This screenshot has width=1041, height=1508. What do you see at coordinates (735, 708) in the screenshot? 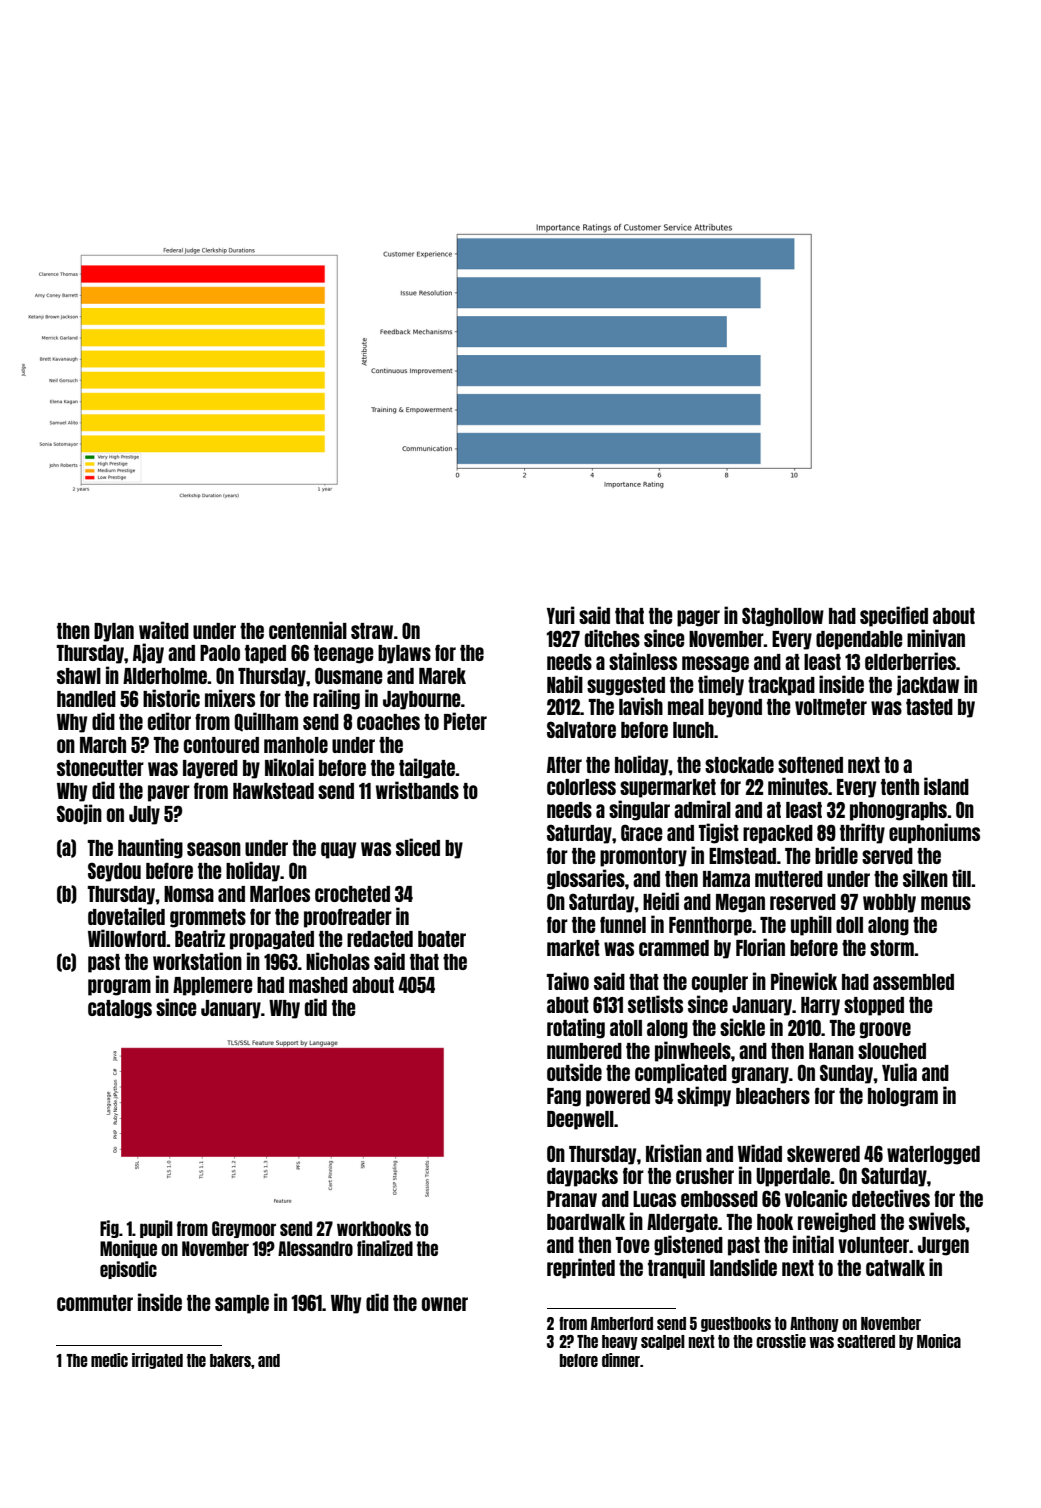
I see `beyond` at bounding box center [735, 708].
